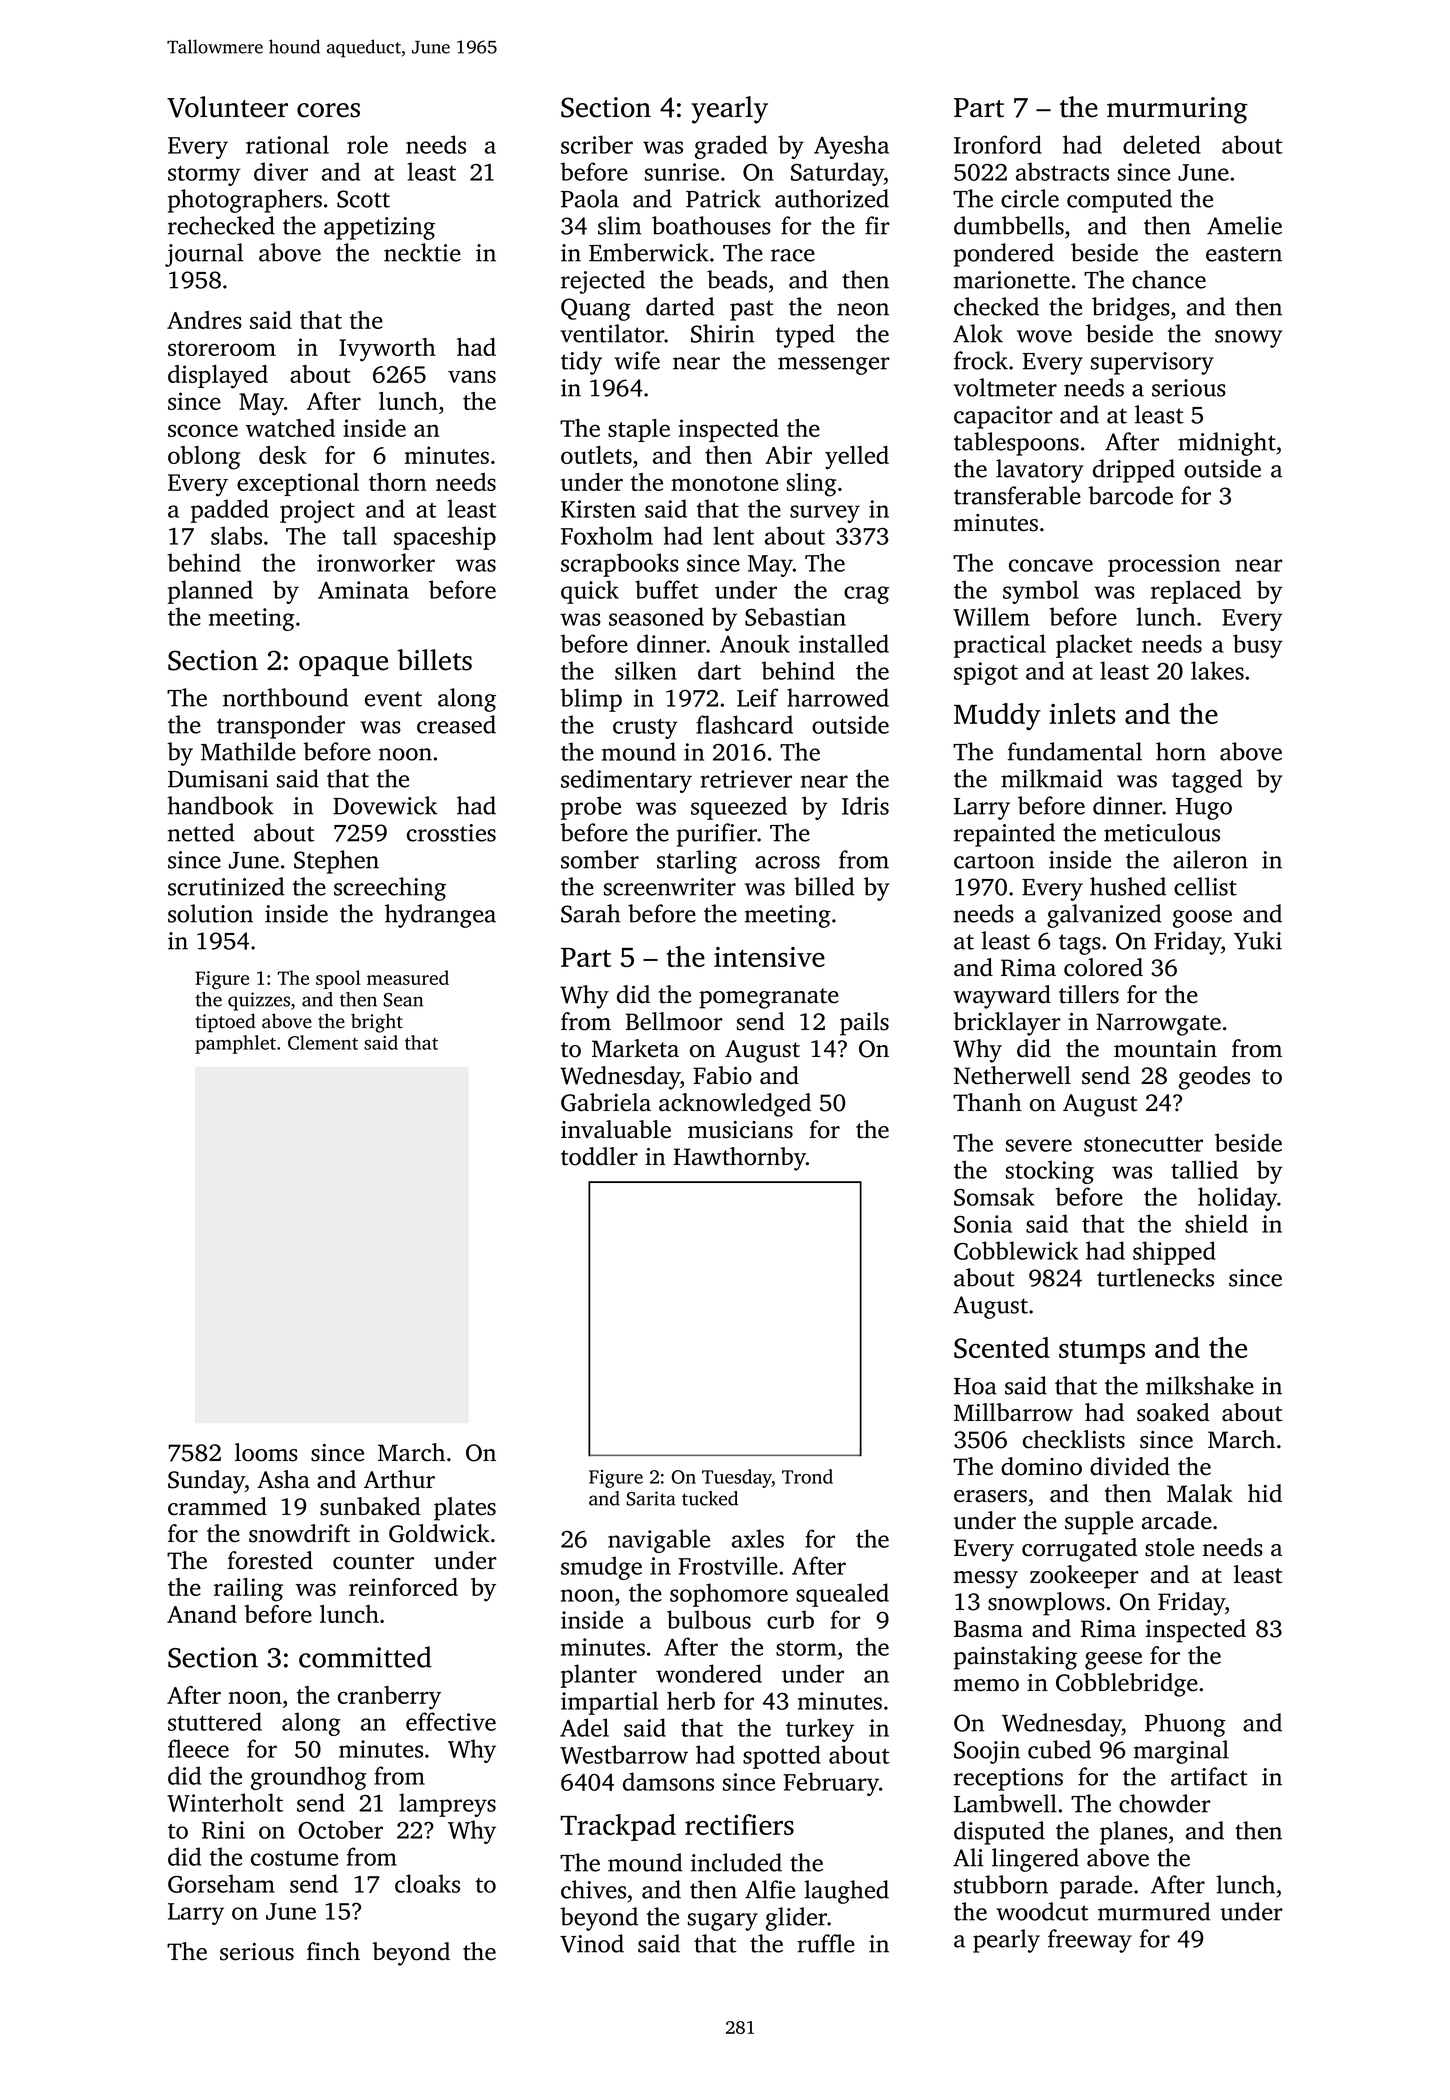  Describe the element at coordinates (724, 483) in the page. I see `monotone` at that location.
